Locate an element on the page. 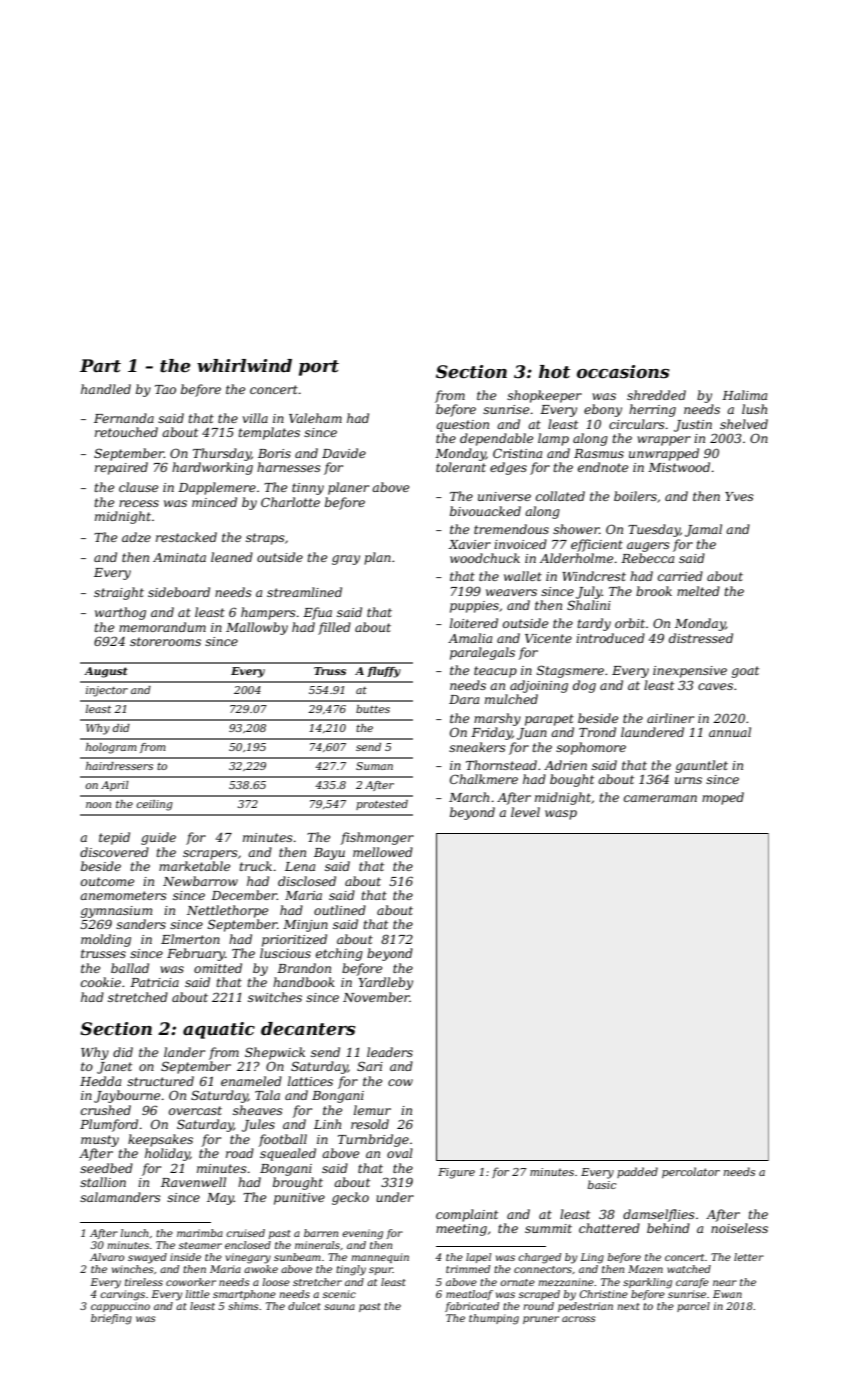 The image size is (849, 1400). whirlwind is located at coordinates (244, 365).
